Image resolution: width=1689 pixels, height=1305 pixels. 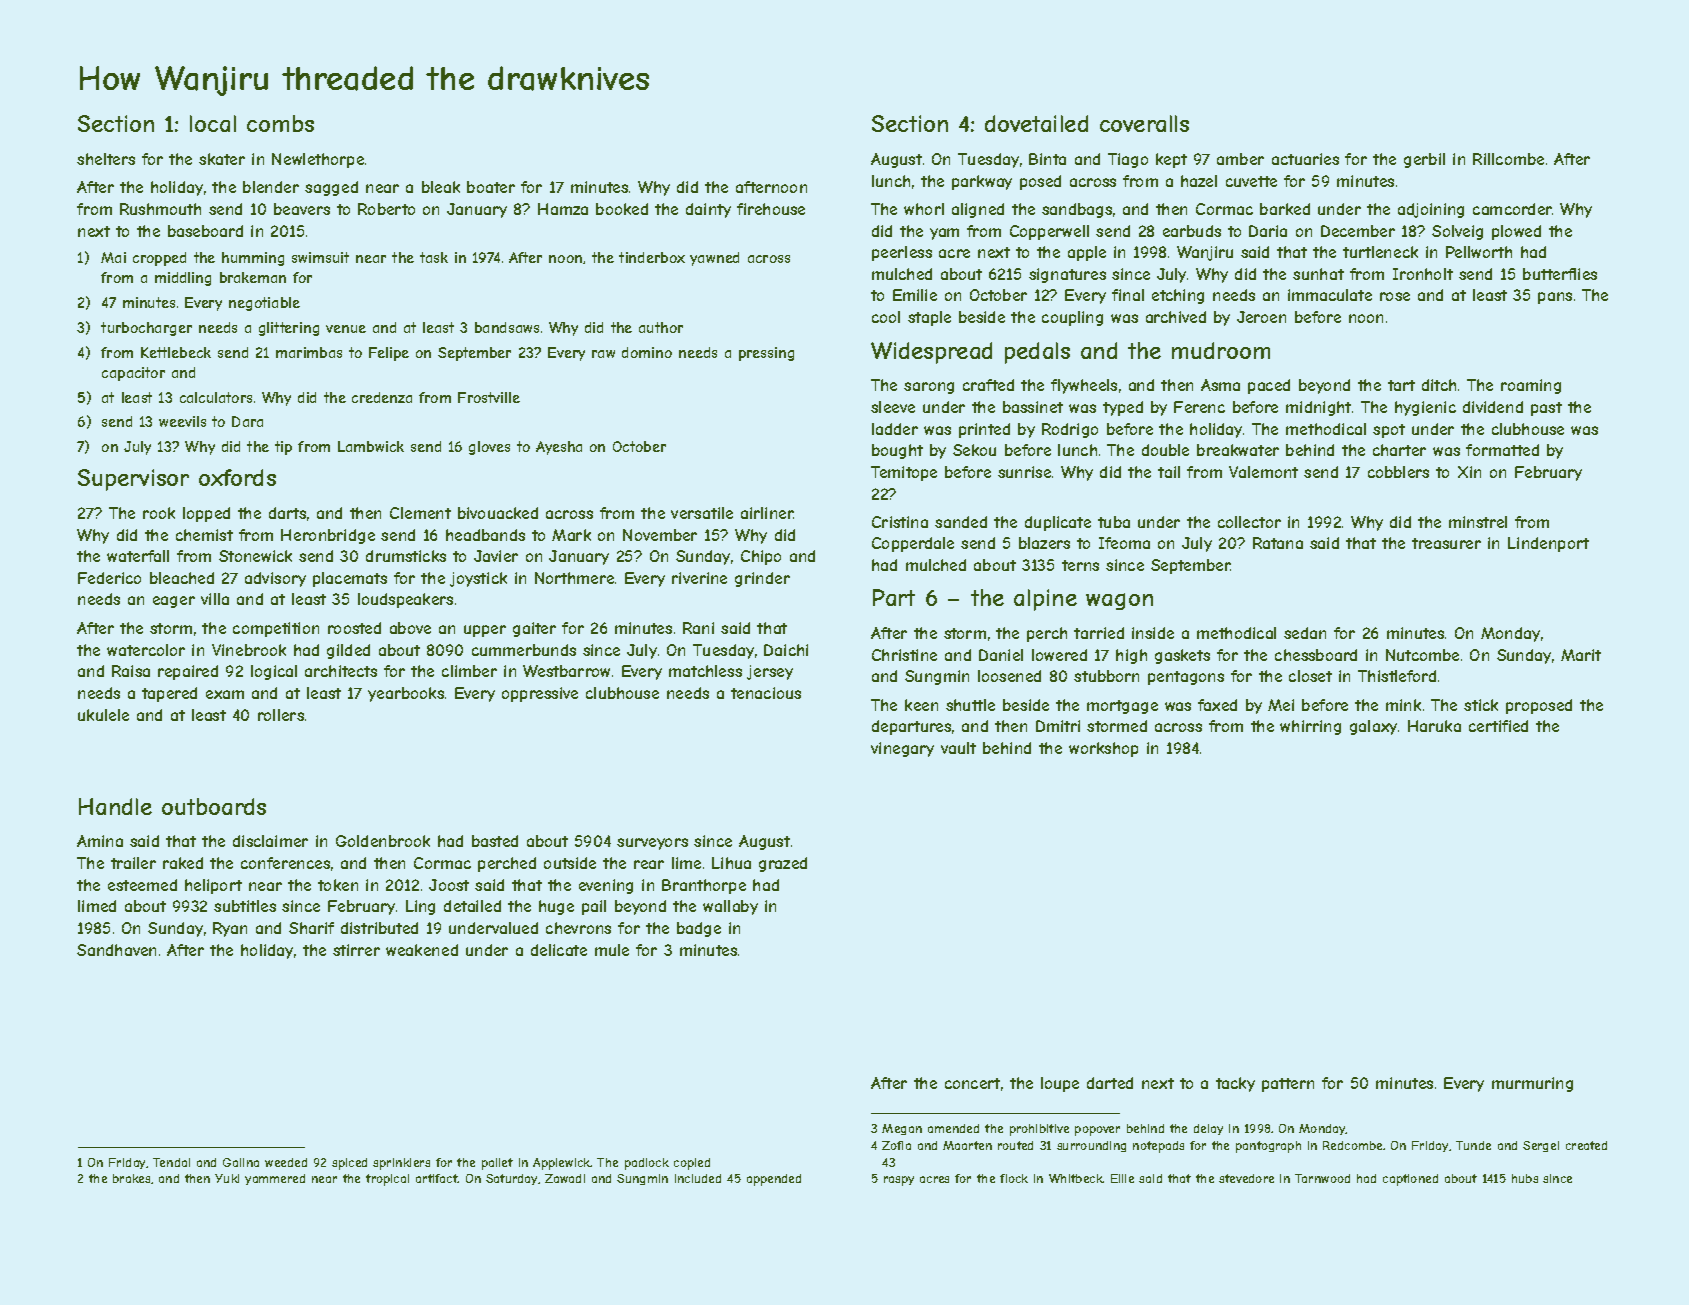 I want to click on rollers, so click(x=281, y=715).
